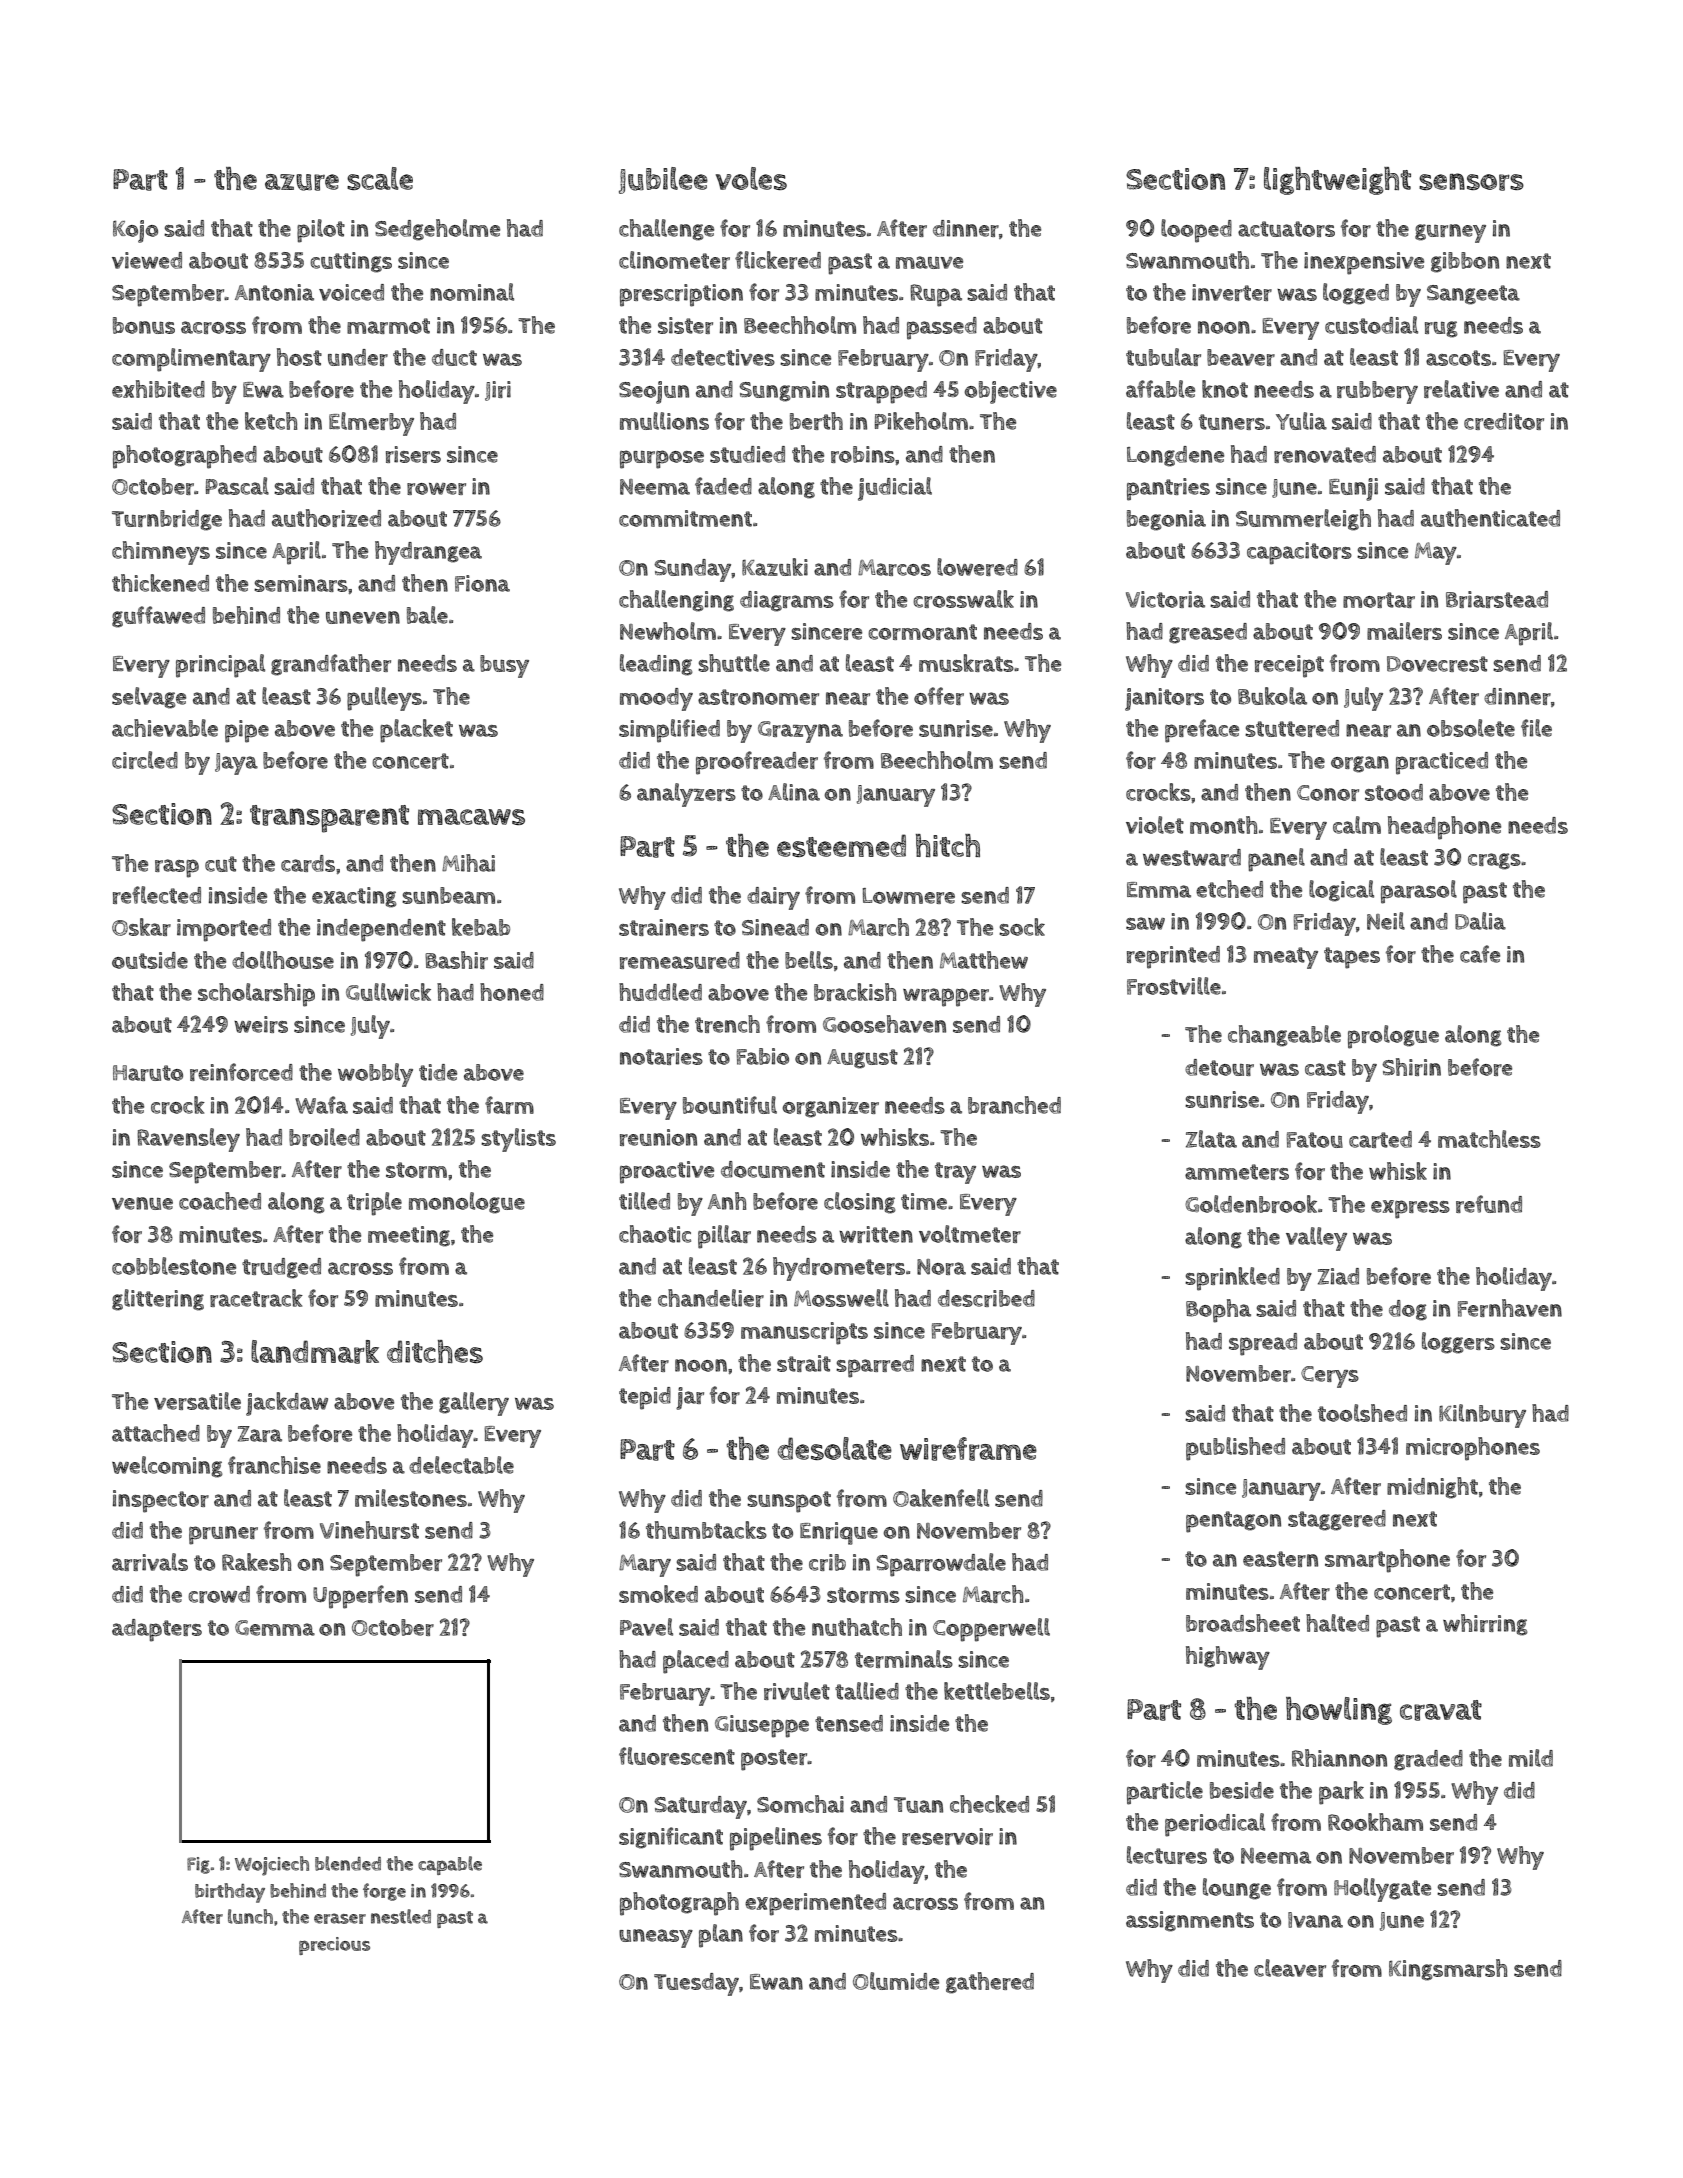  Describe the element at coordinates (302, 182) in the image. I see `azure` at that location.
